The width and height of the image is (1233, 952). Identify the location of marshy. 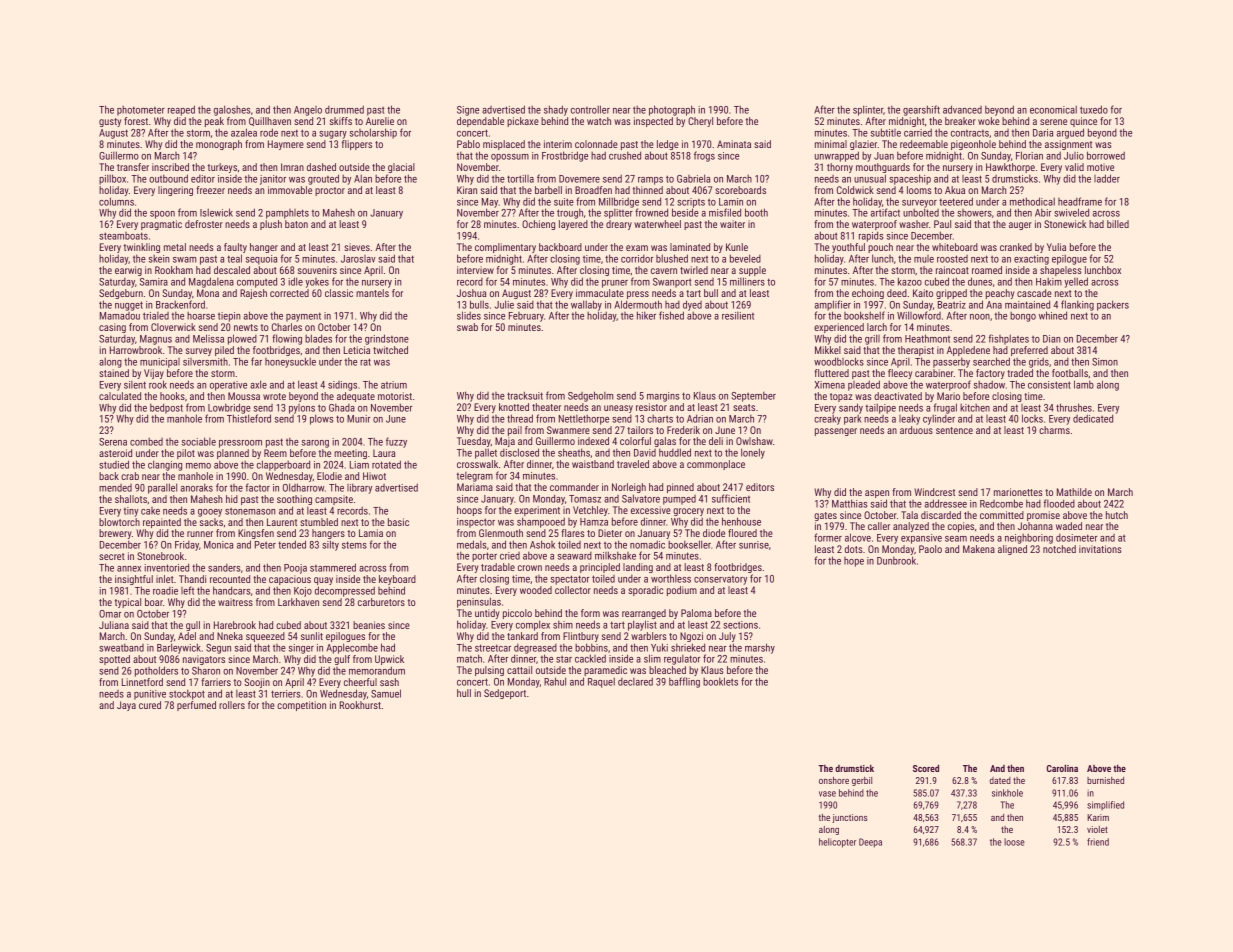
(760, 648).
